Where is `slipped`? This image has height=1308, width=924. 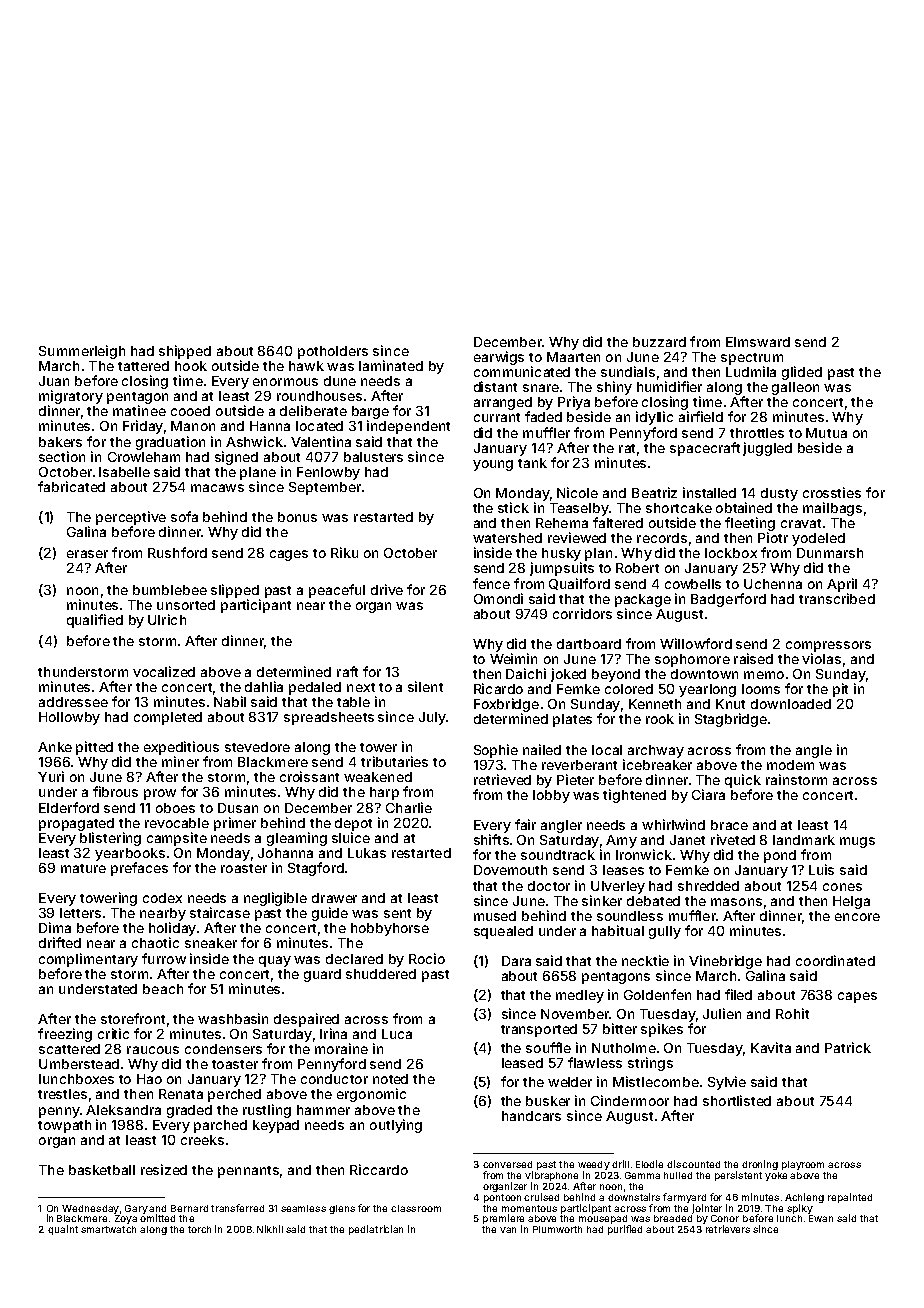
slipped is located at coordinates (235, 591).
